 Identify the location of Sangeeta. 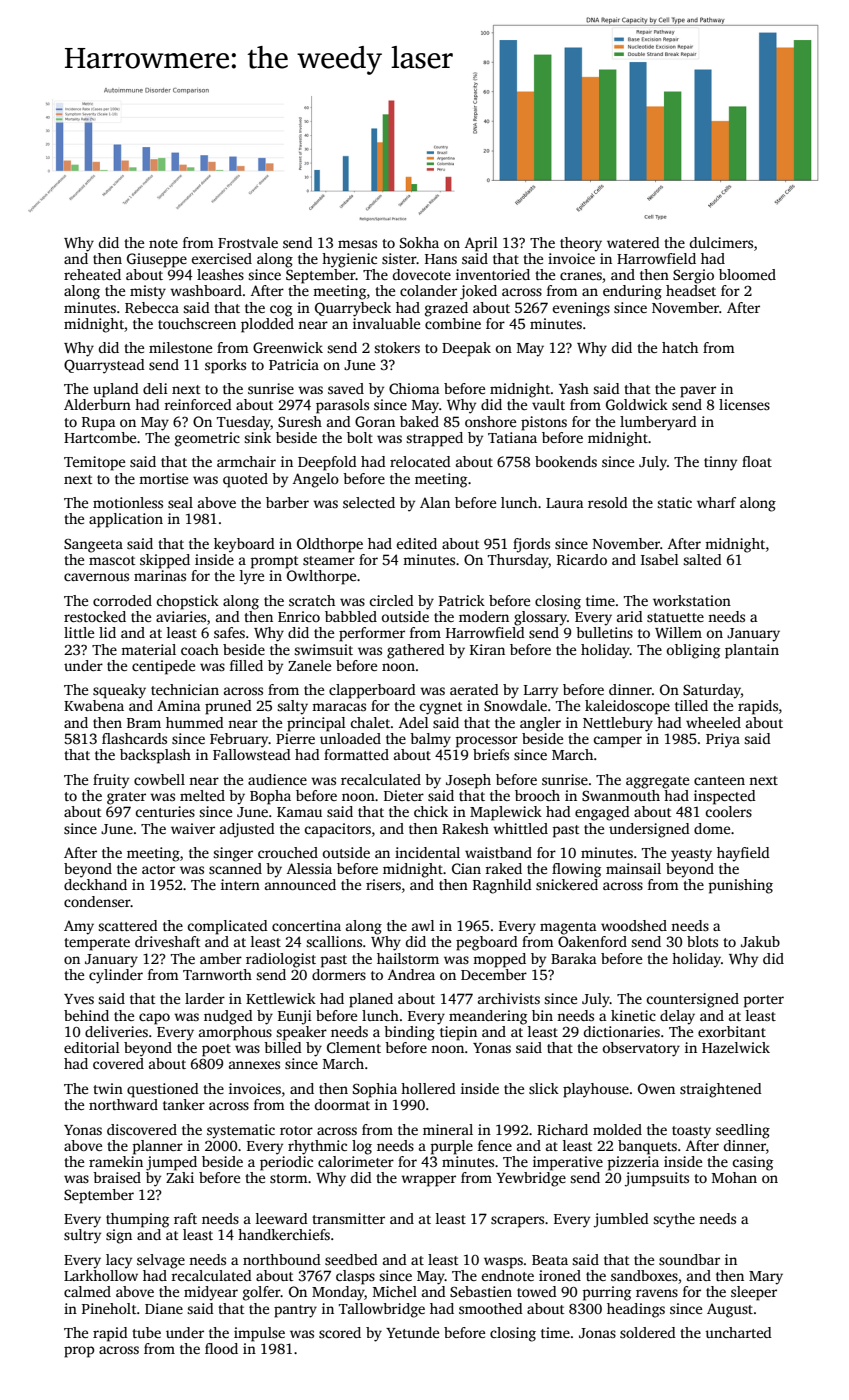
(93, 546).
